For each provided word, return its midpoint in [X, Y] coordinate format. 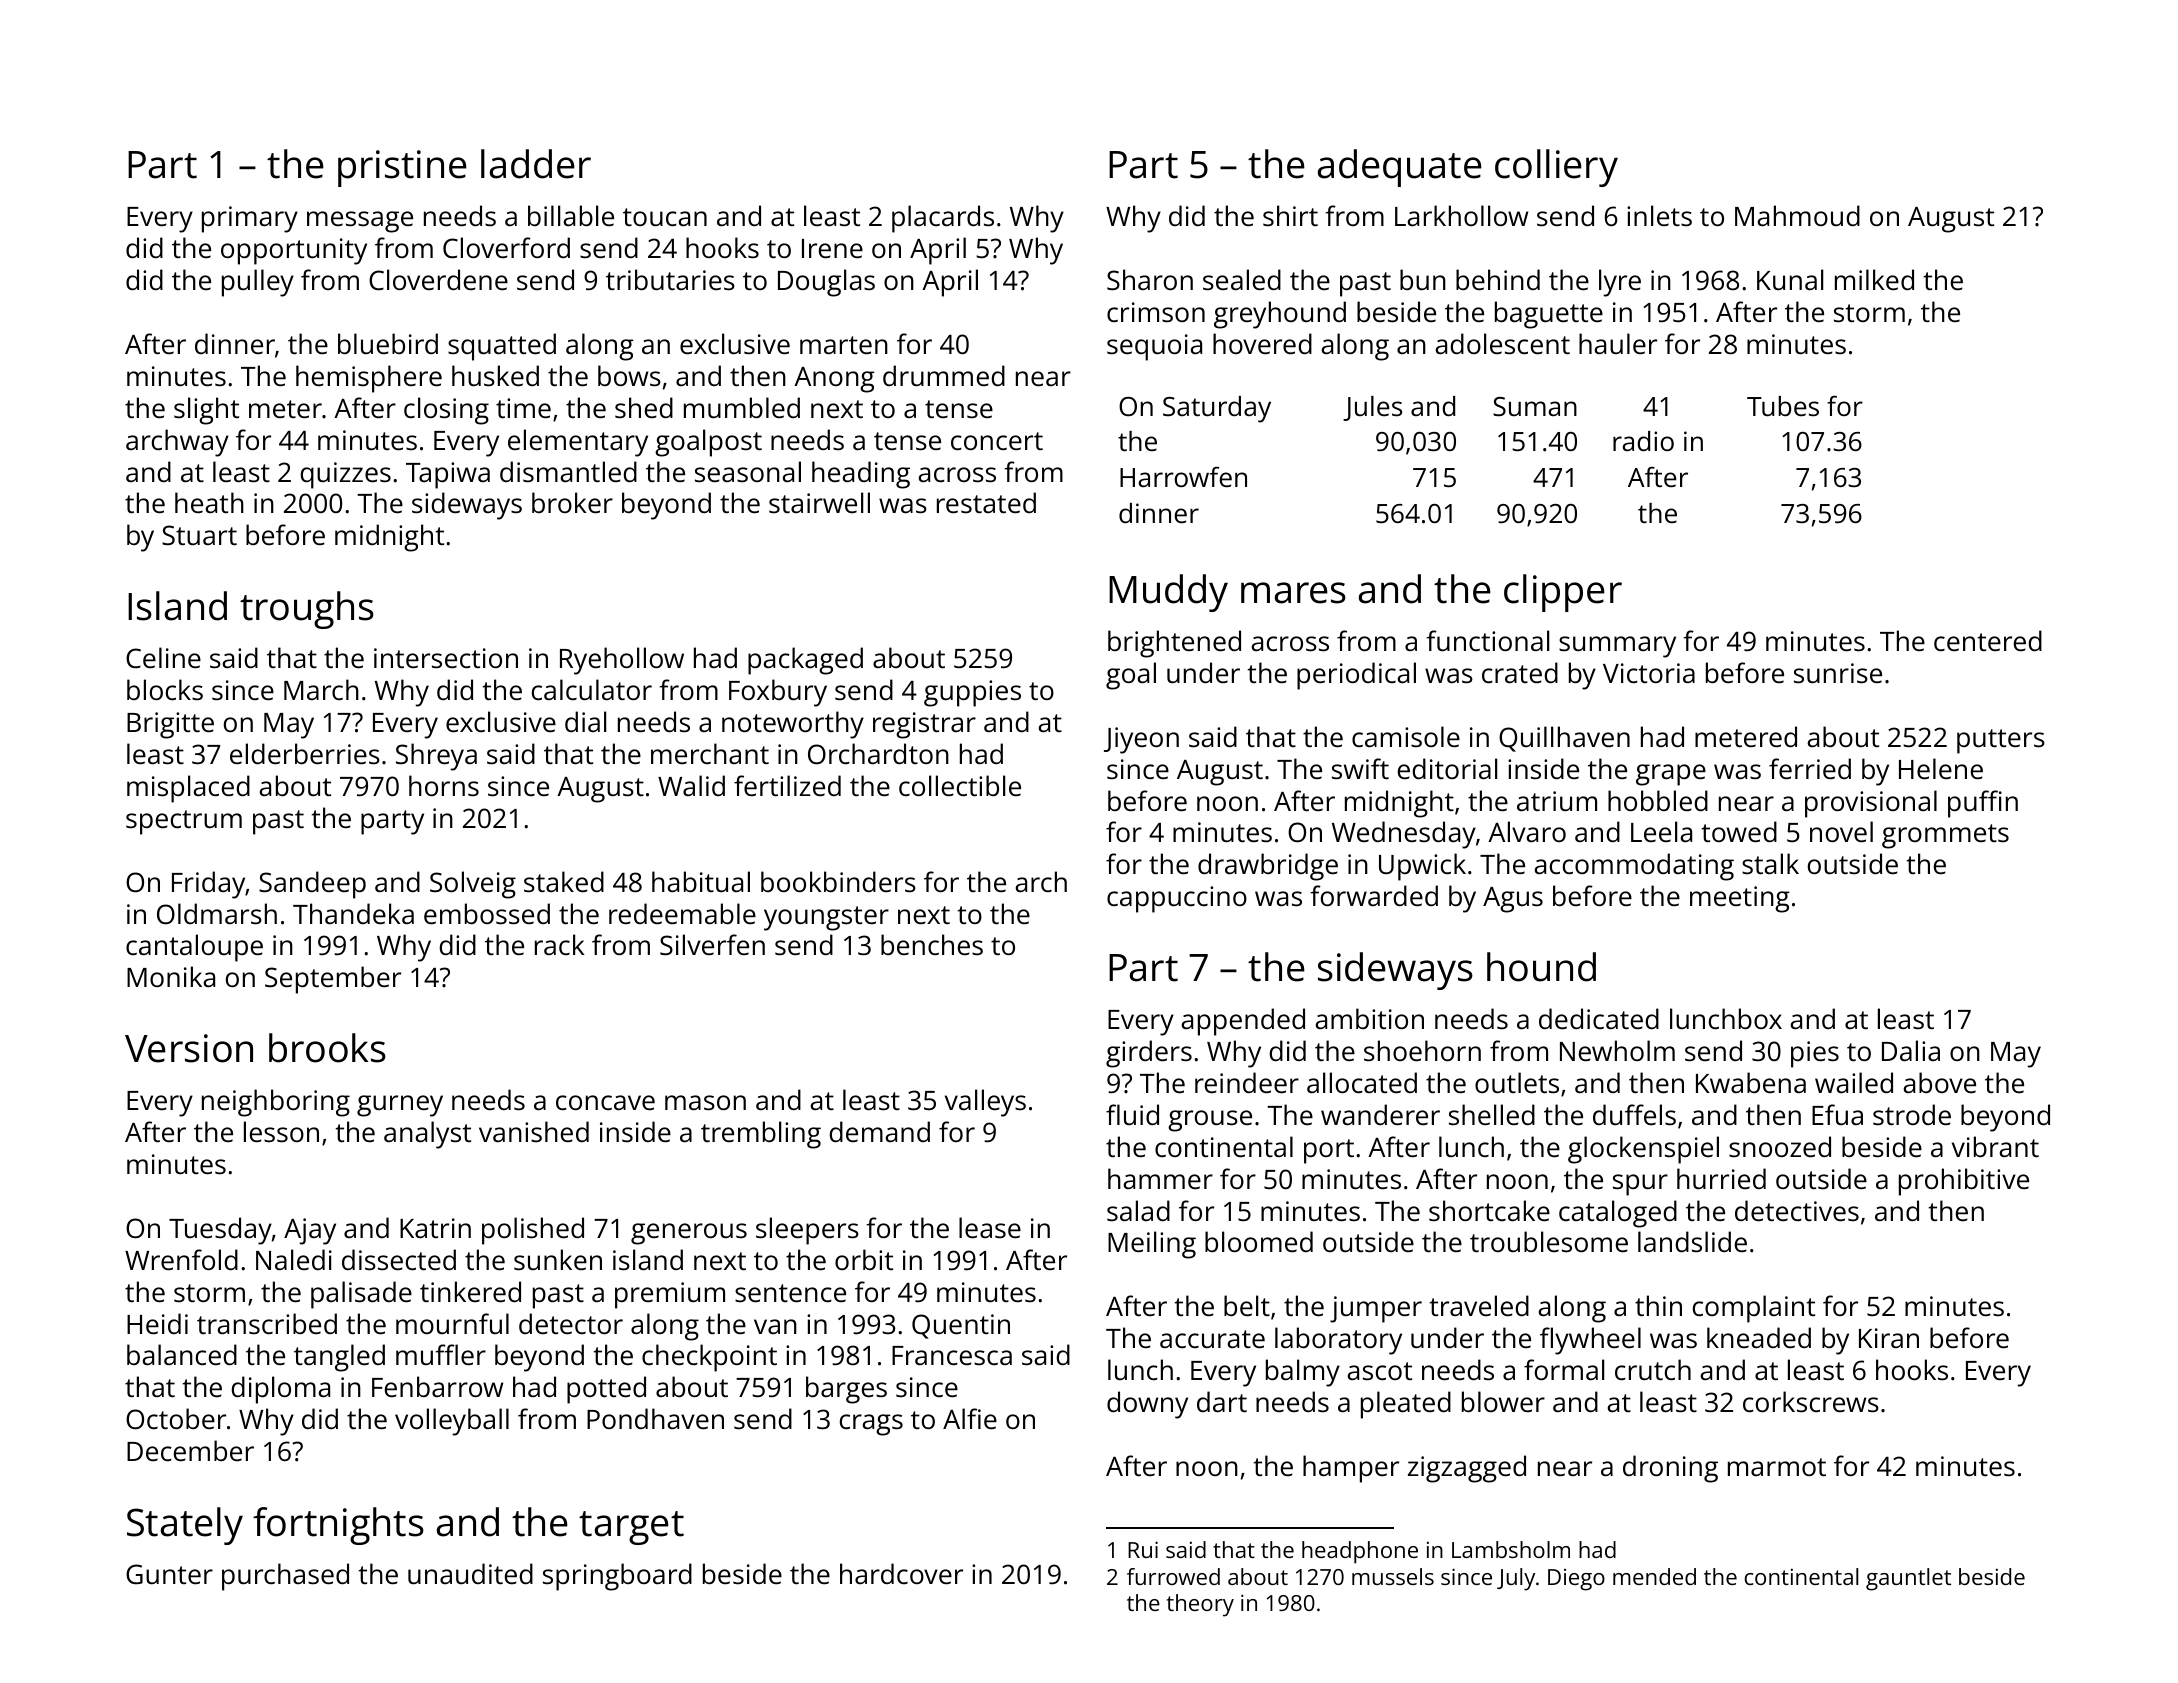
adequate [1400, 168]
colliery [1556, 168]
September [333, 980]
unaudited [470, 1573]
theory [1200, 1605]
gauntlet [1908, 1579]
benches [932, 944]
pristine [402, 168]
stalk [1770, 863]
